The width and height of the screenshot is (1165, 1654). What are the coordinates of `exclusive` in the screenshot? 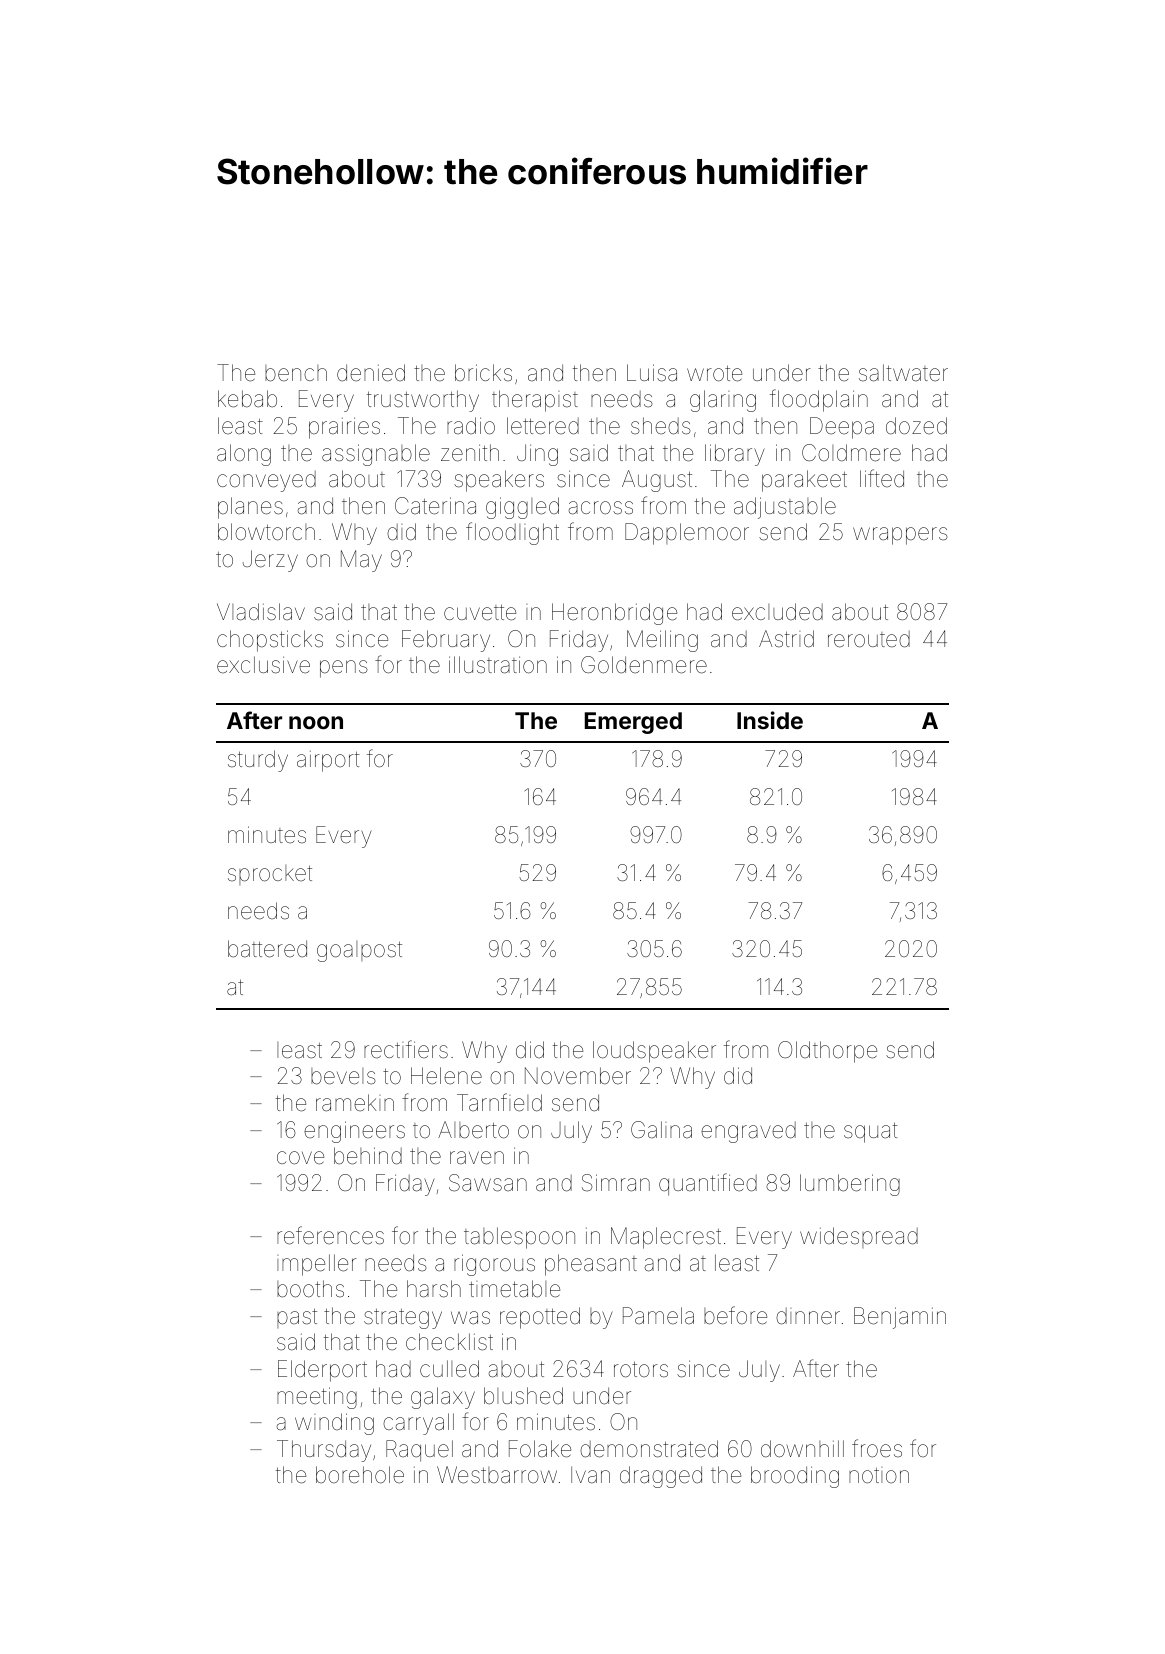 It's located at (263, 665).
